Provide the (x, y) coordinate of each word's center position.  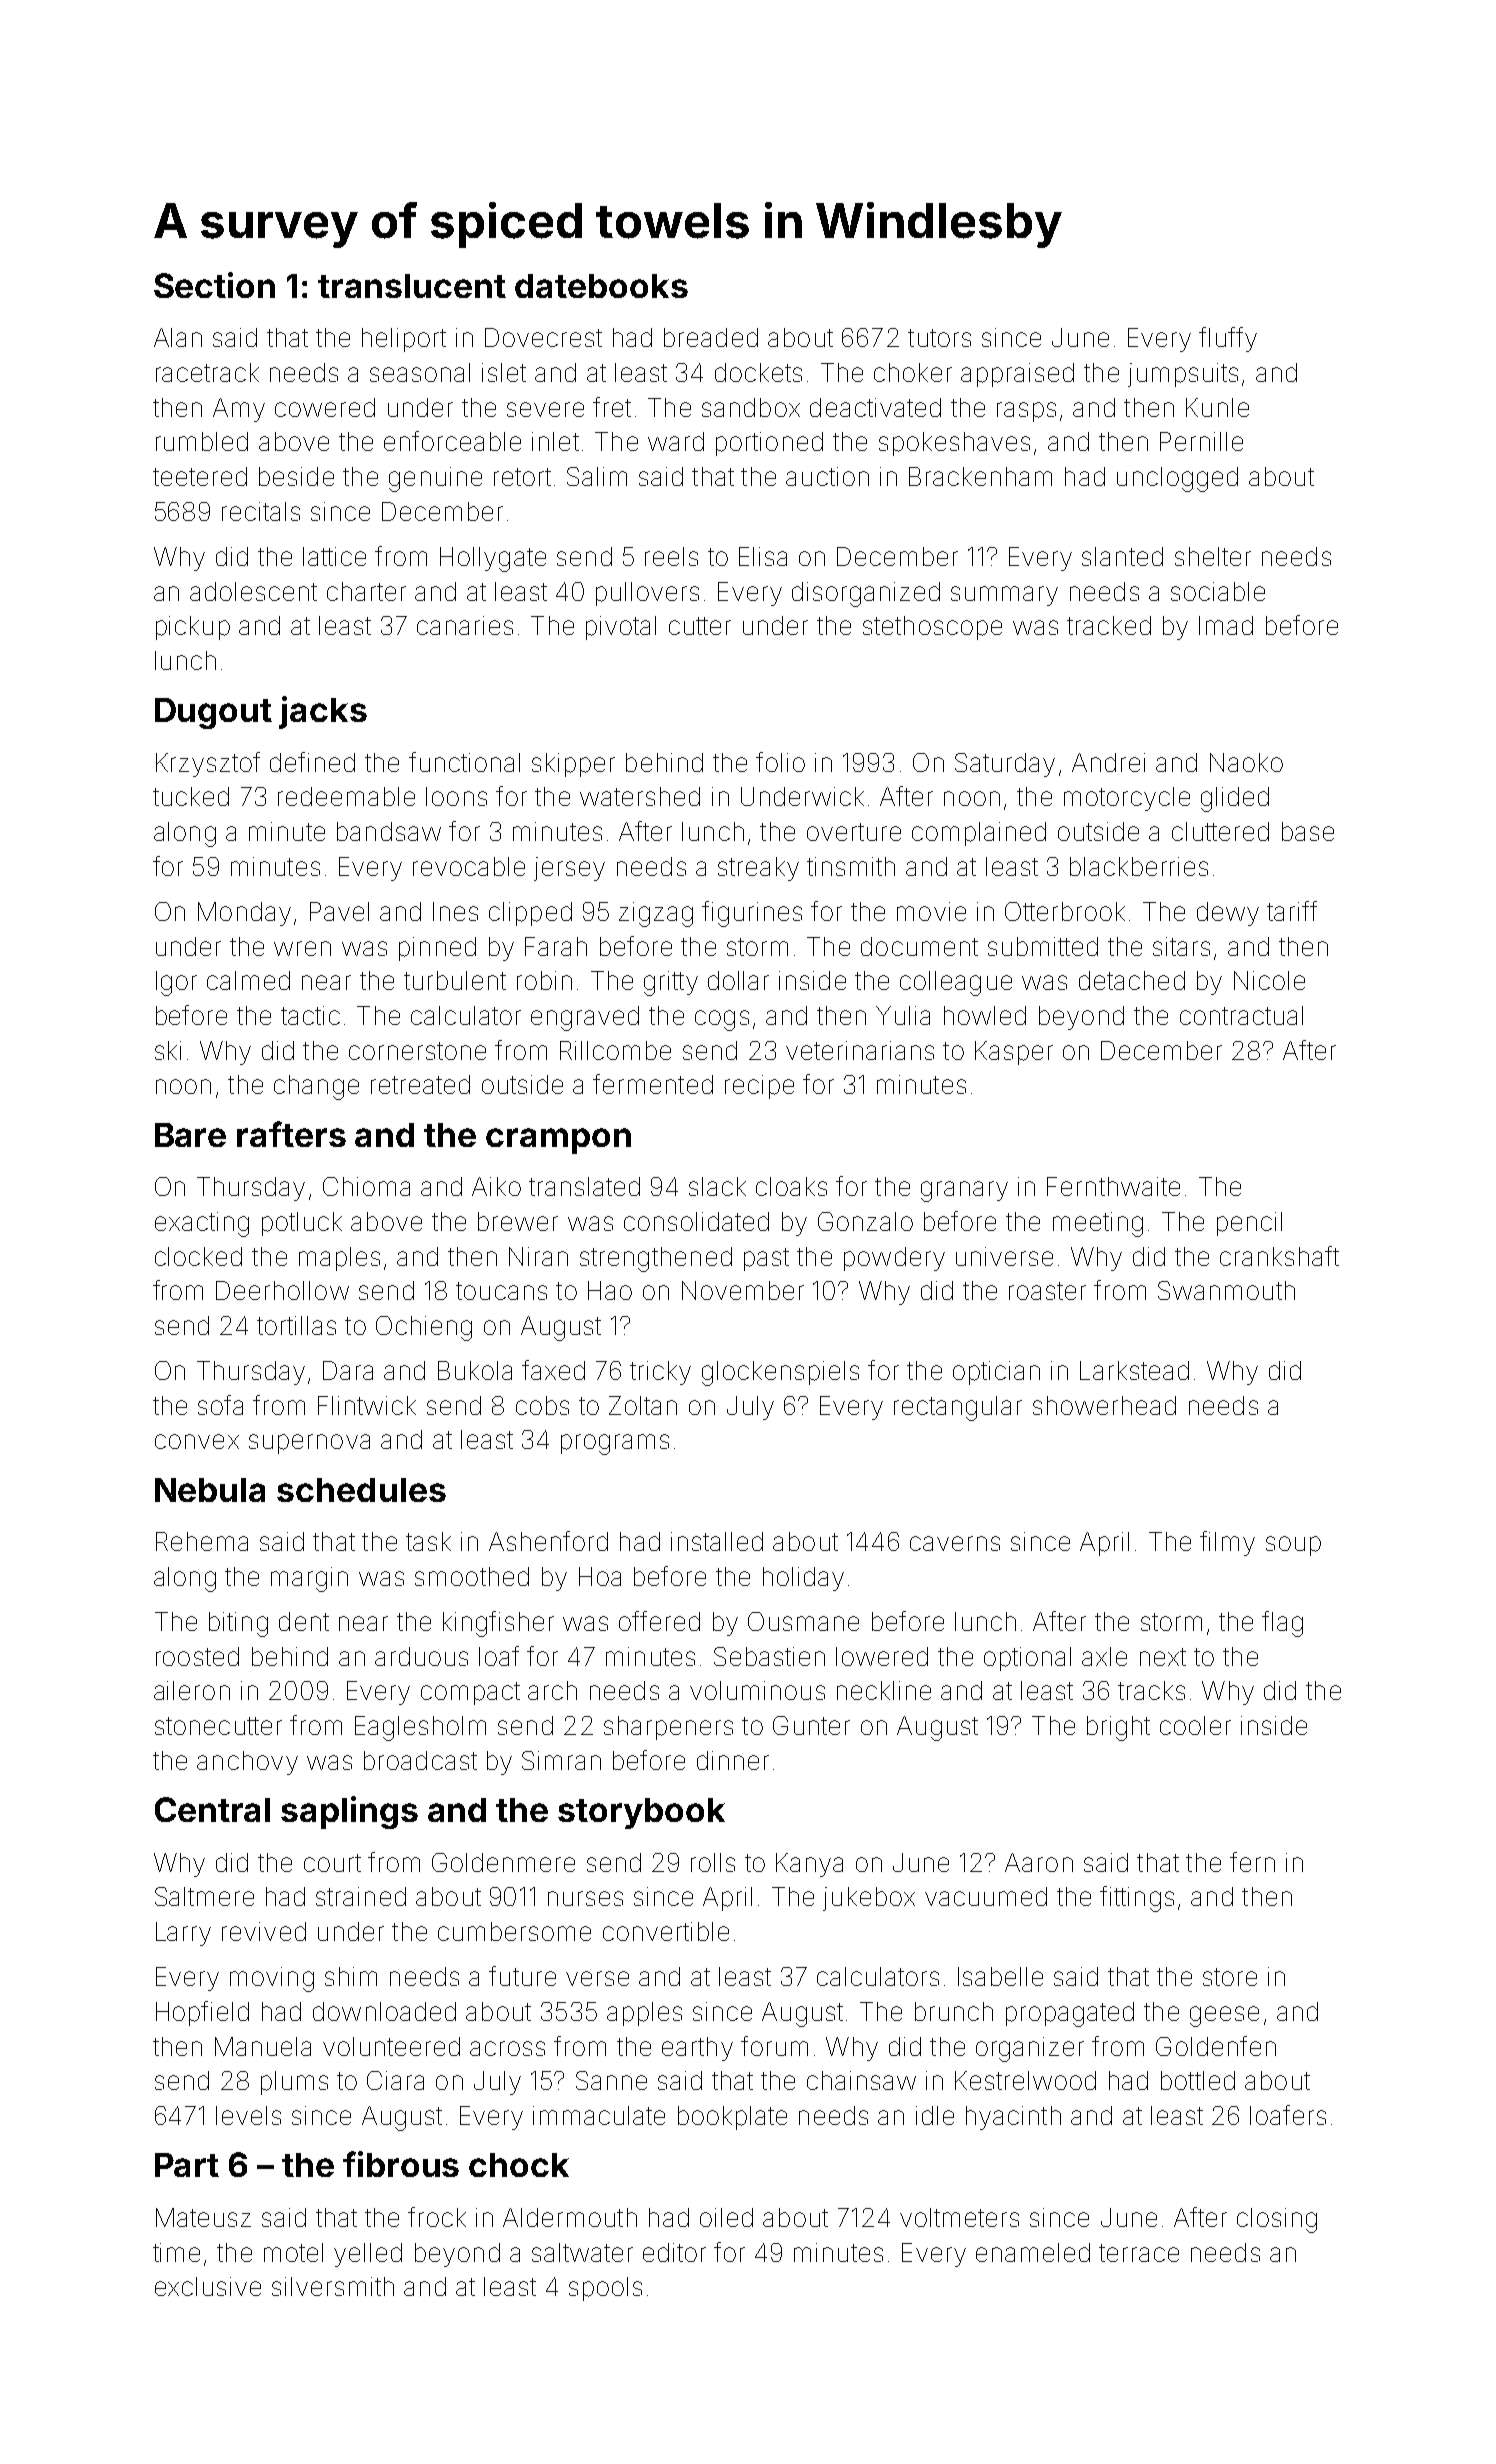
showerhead (1104, 1405)
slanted (1122, 556)
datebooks (601, 286)
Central (212, 1809)
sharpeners (668, 1728)
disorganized (866, 594)
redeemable (346, 796)
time (176, 2252)
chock (519, 2165)
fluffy (1228, 339)
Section (214, 285)
